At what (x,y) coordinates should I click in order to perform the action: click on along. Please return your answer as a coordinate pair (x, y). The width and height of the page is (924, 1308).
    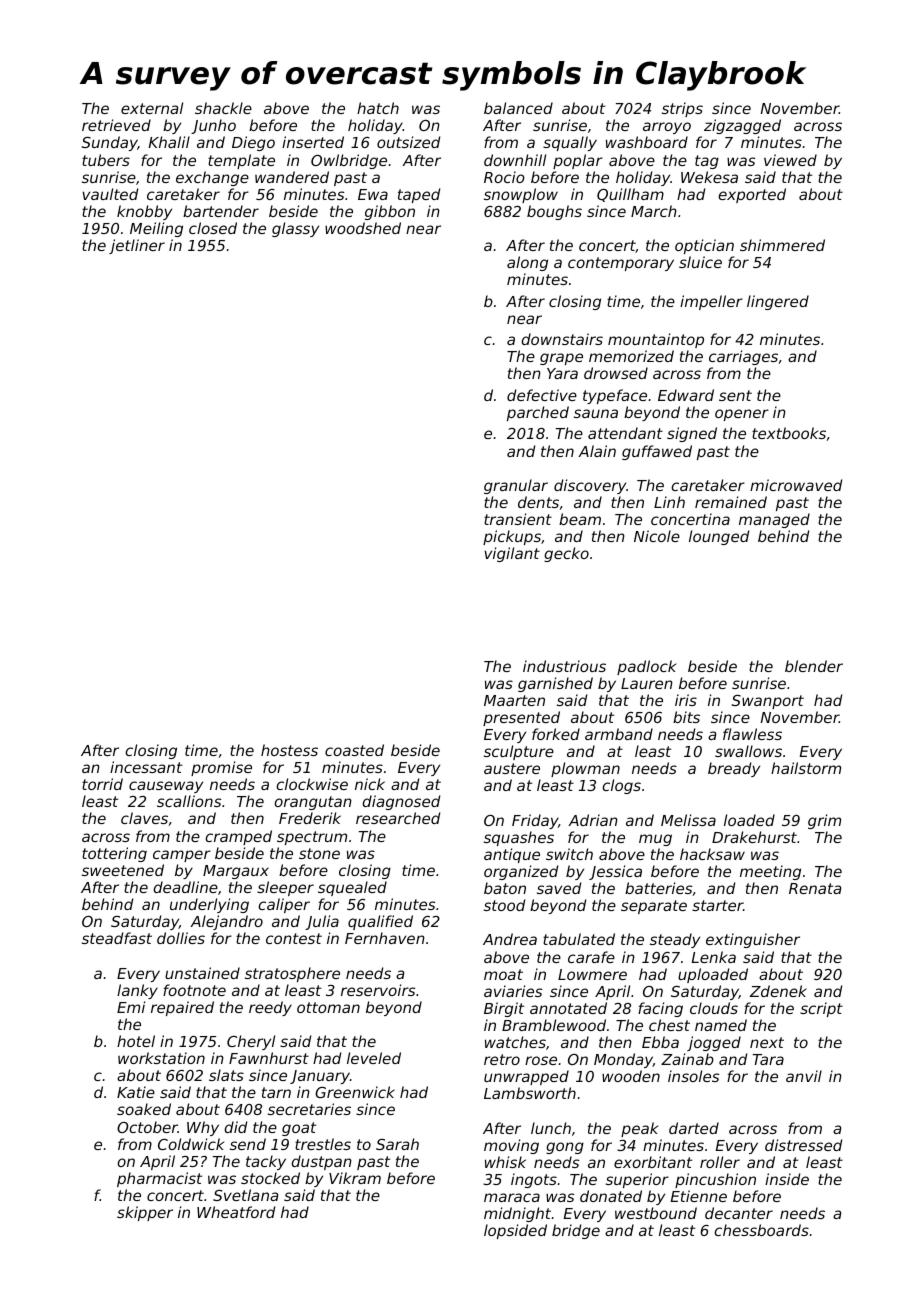
    Looking at the image, I should click on (527, 263).
